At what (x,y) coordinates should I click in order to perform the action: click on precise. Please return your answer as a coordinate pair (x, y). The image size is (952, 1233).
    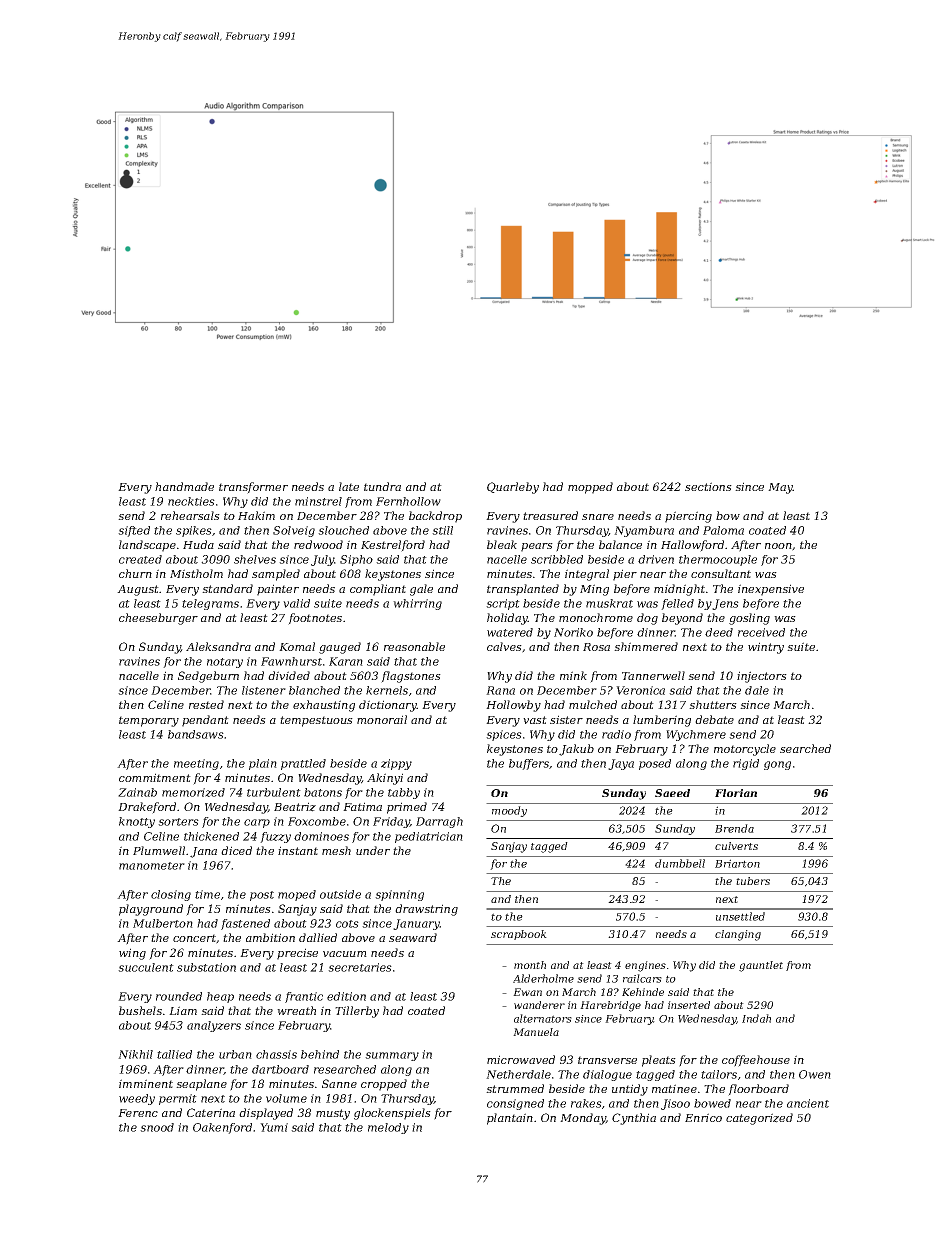
    Looking at the image, I should click on (297, 954).
